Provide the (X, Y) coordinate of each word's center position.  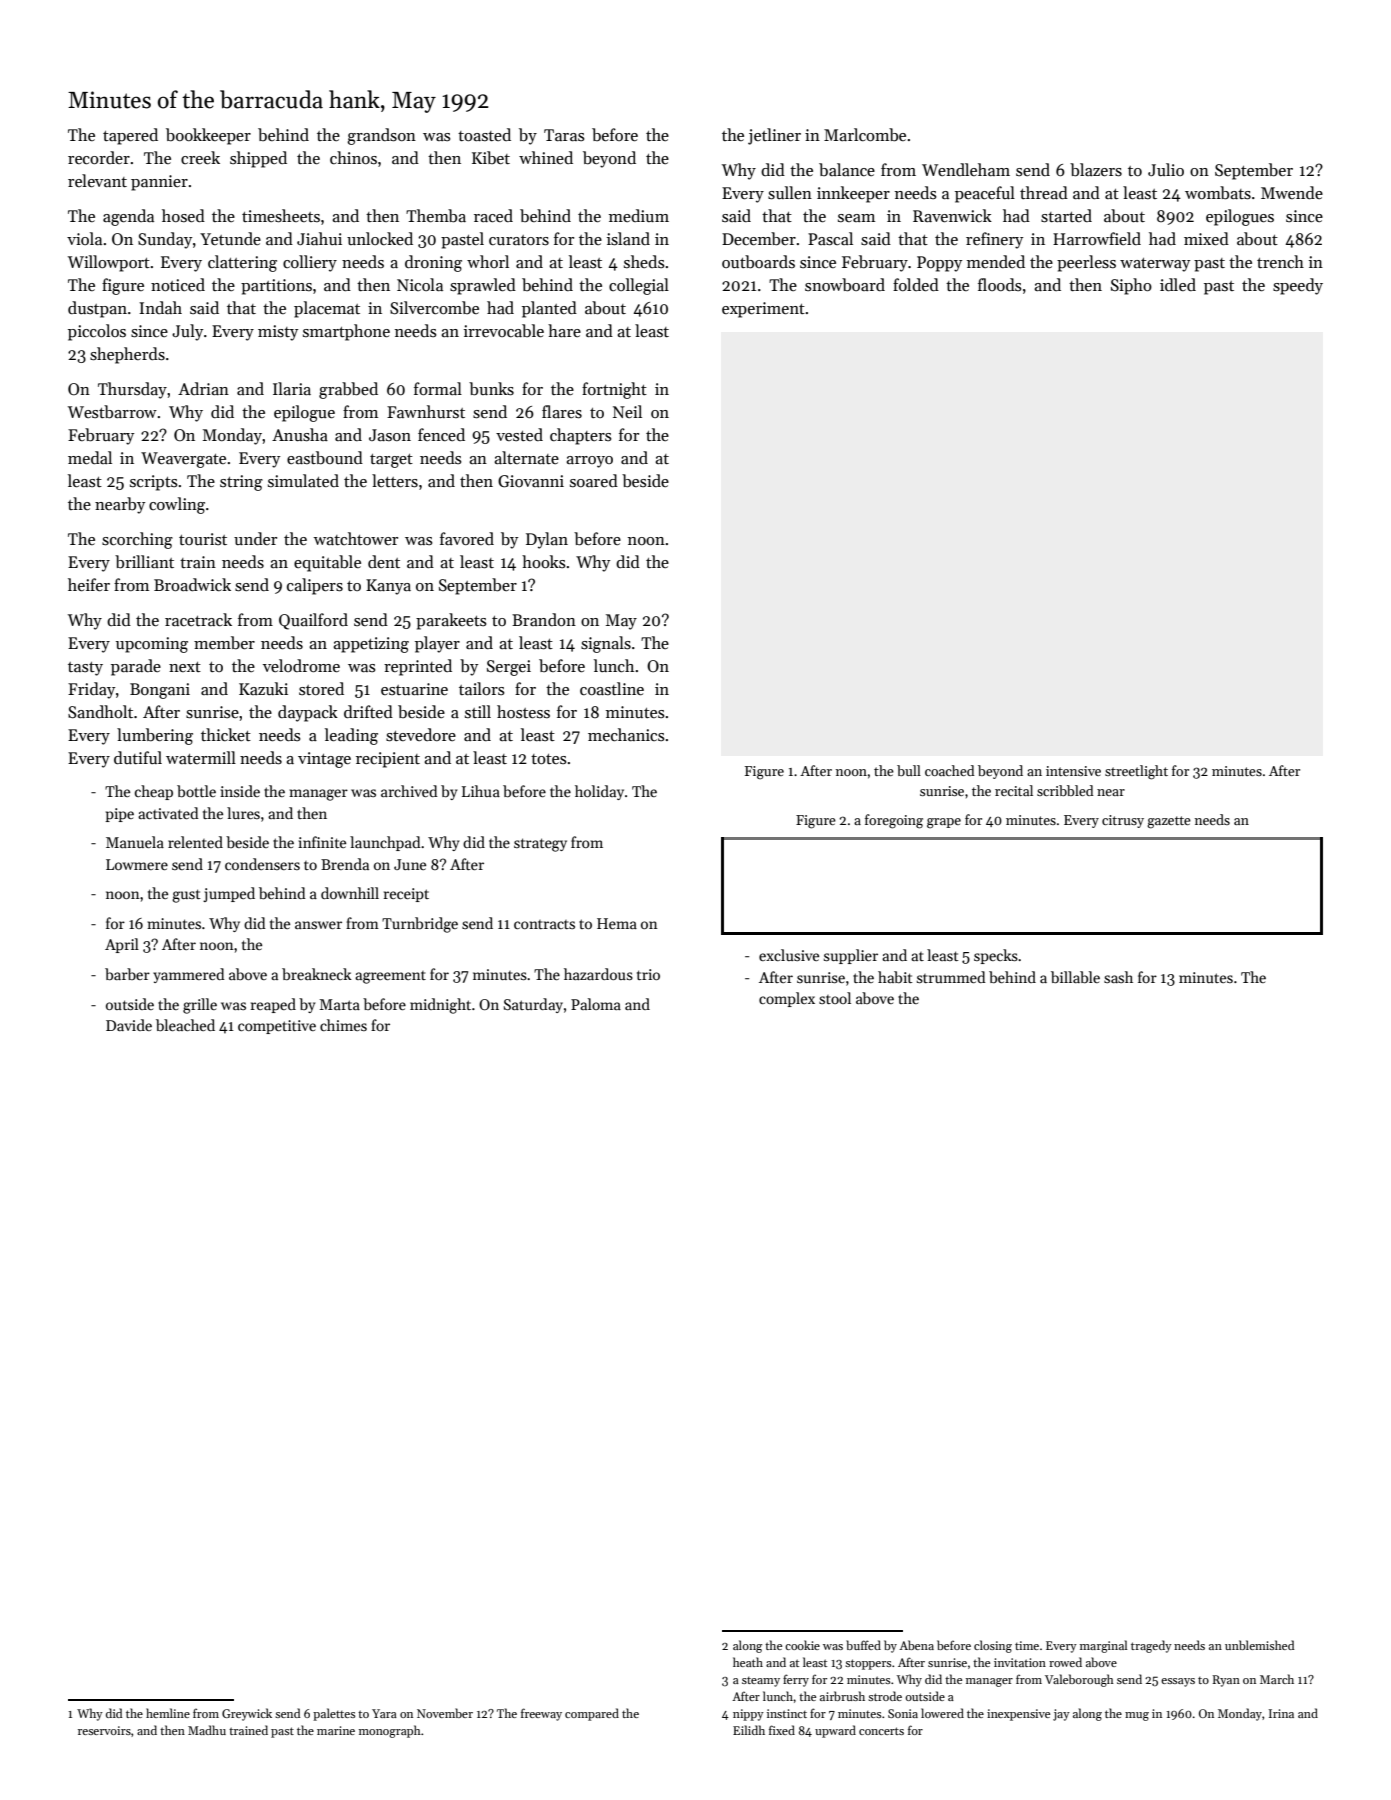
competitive (277, 1027)
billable (1075, 977)
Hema (617, 923)
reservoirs (104, 1730)
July (187, 332)
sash (1118, 977)
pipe (119, 815)
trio (648, 974)
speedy (1298, 286)
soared (594, 480)
